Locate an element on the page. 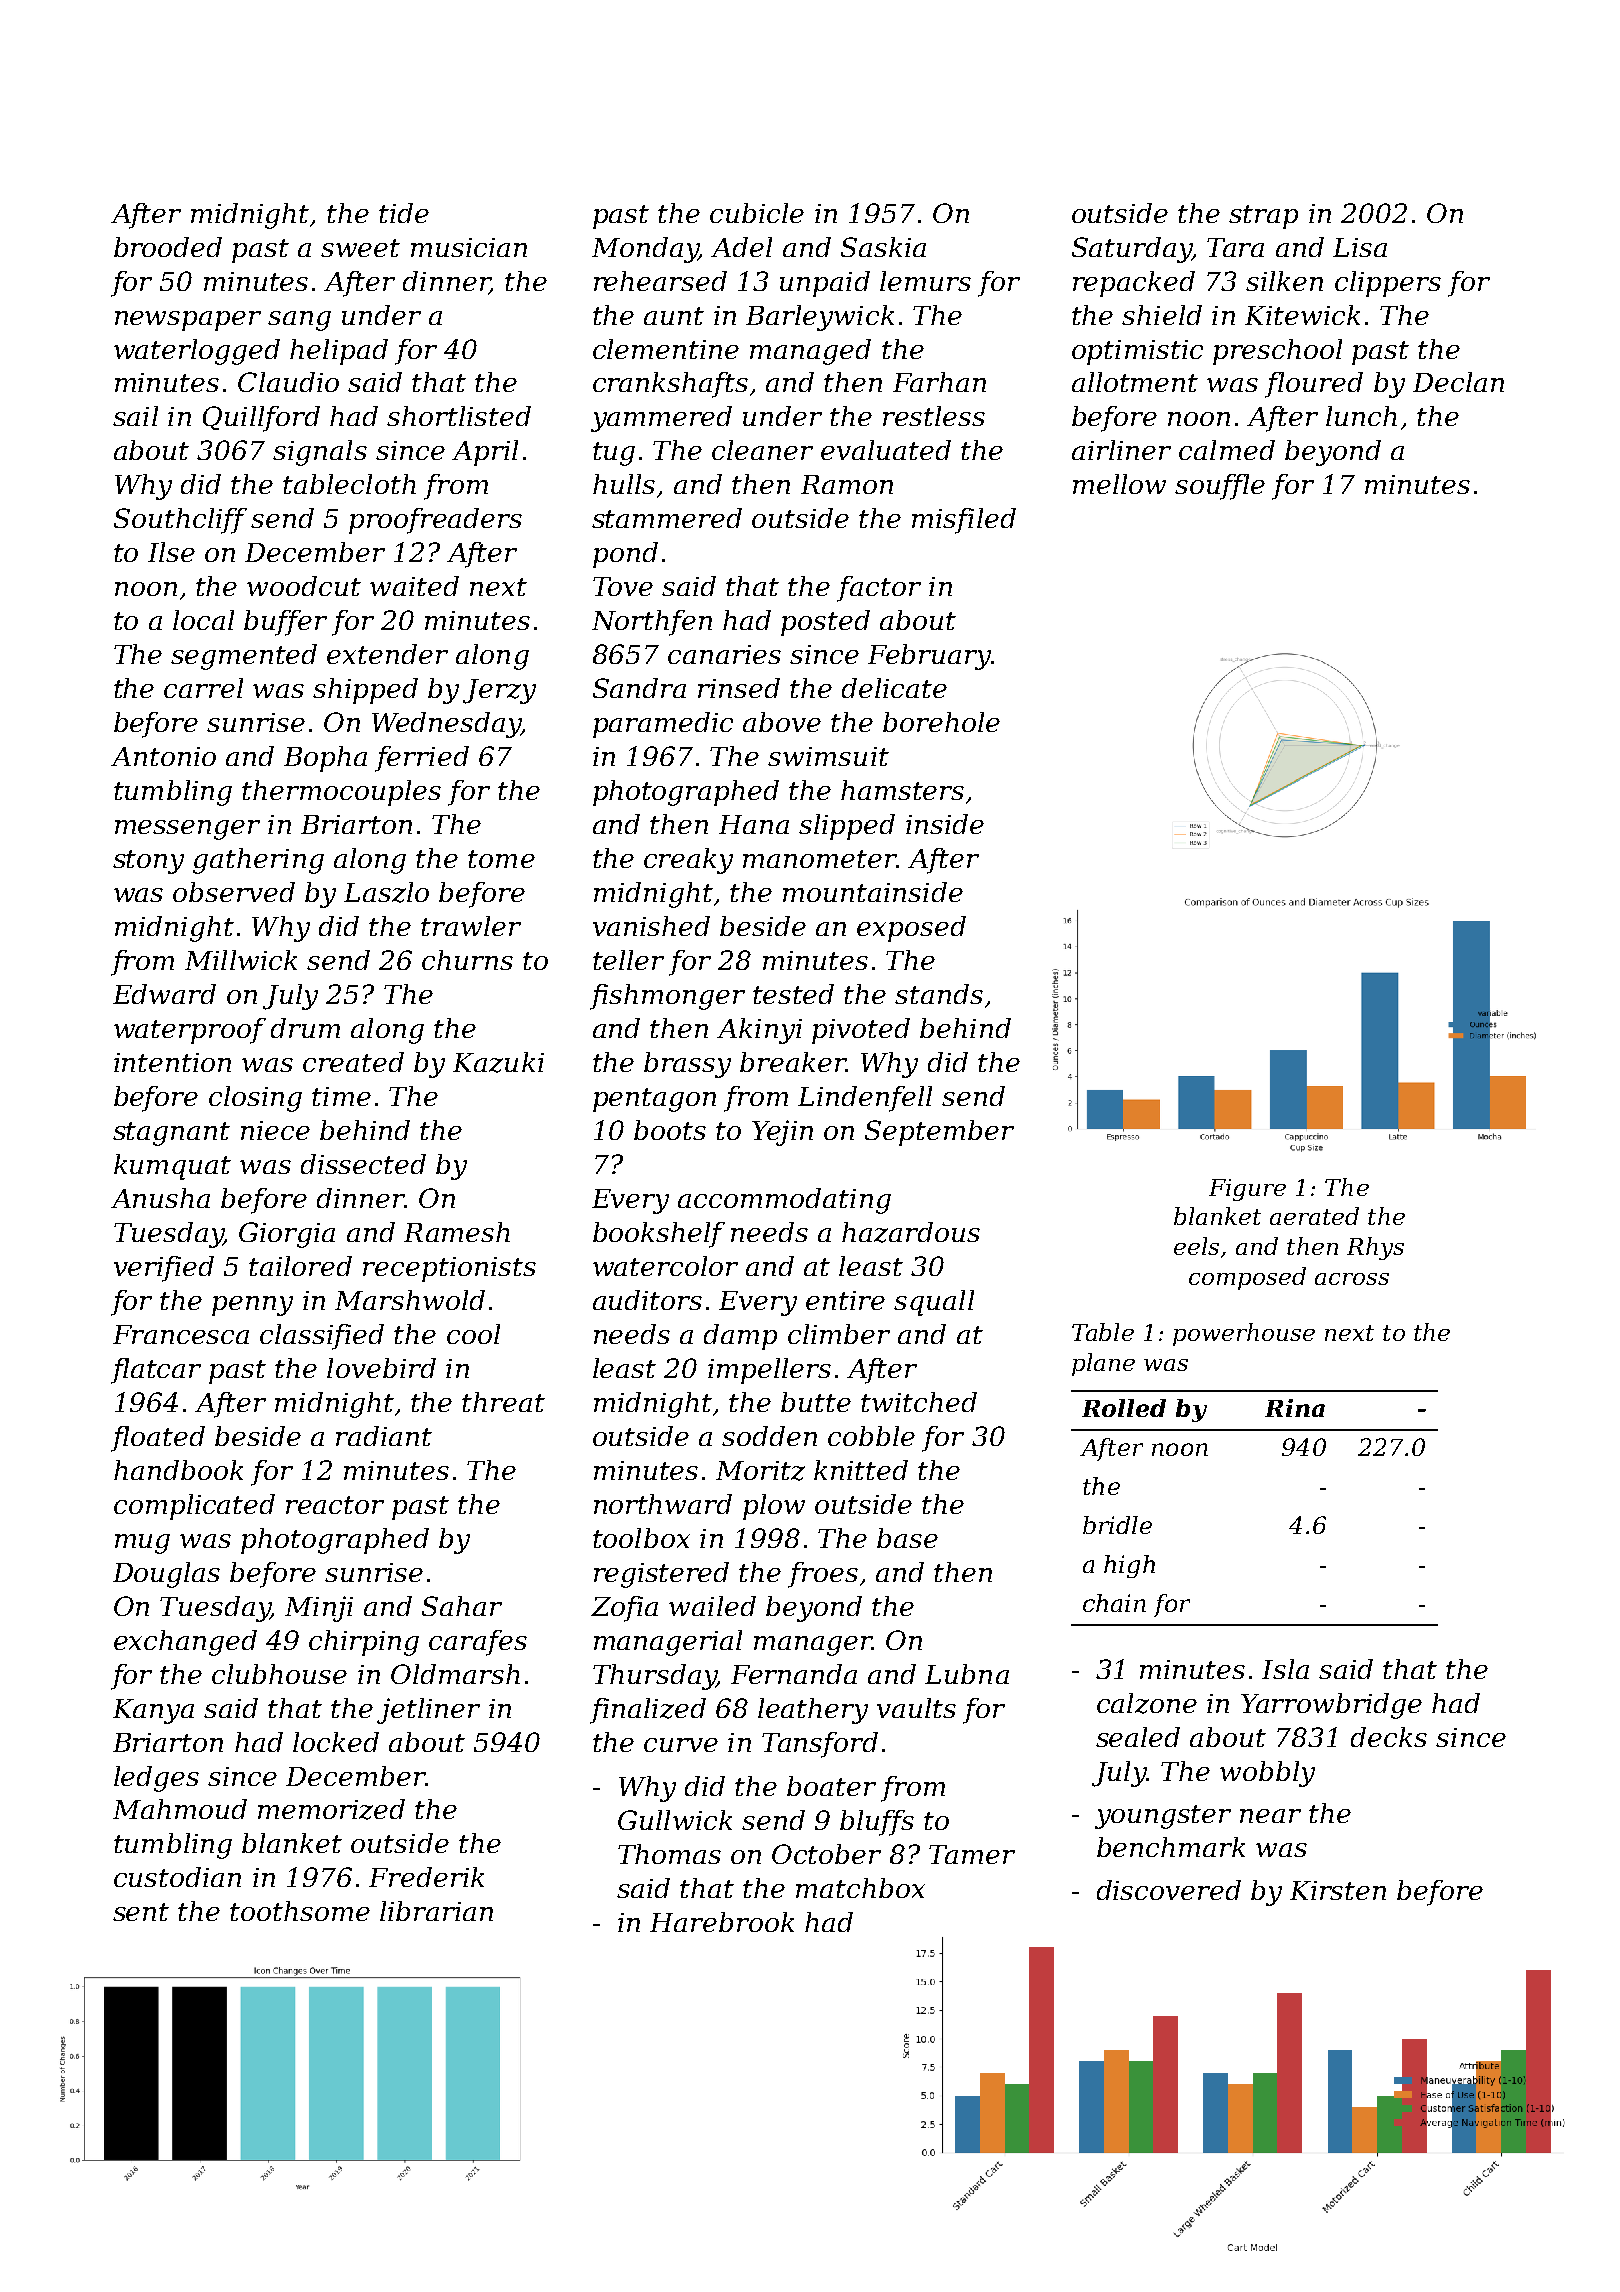 The image size is (1620, 2292). Figure is located at coordinates (1247, 1190).
